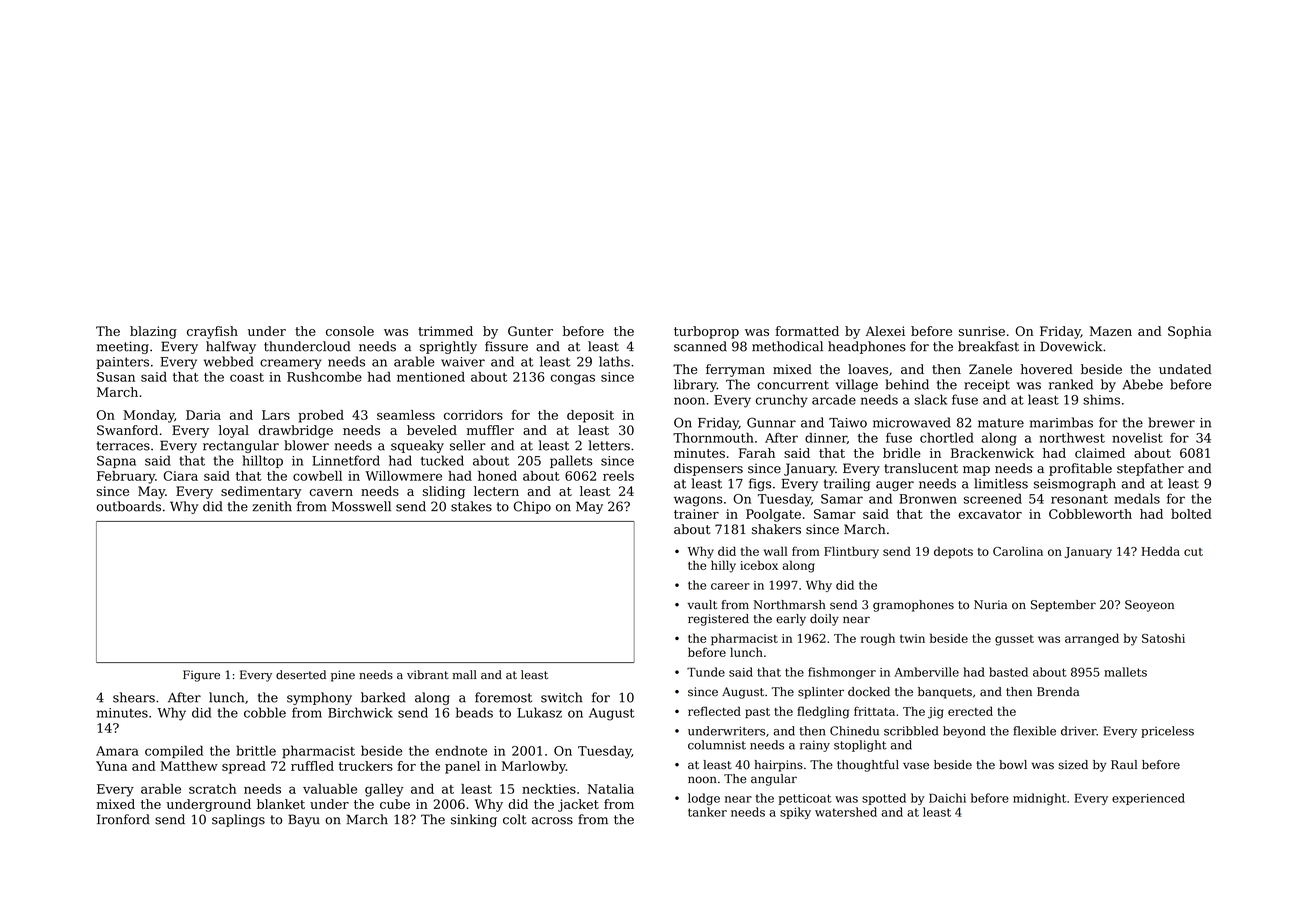  What do you see at coordinates (562, 697) in the image?
I see `switch` at bounding box center [562, 697].
